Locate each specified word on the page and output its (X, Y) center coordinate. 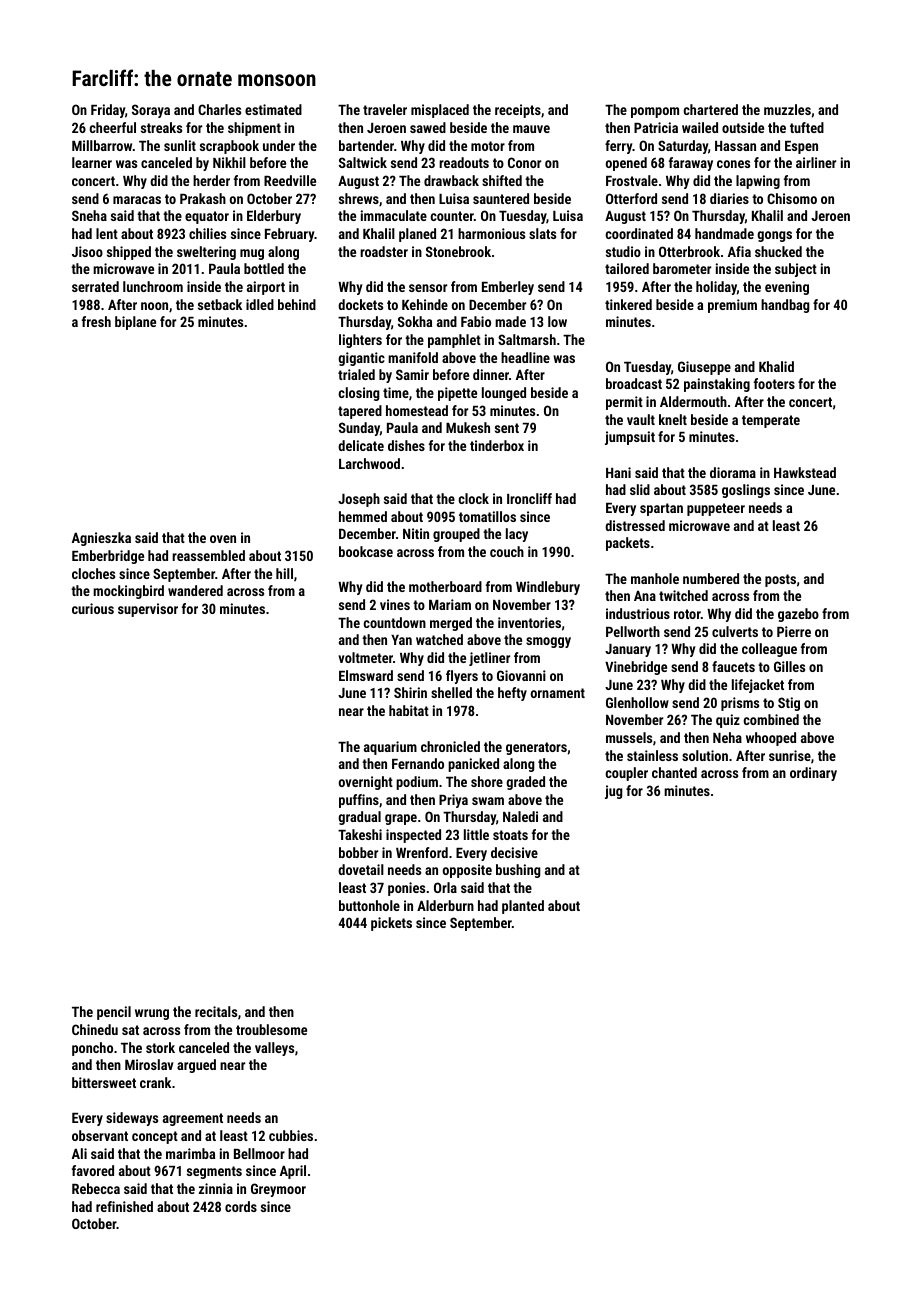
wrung (152, 1014)
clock (474, 498)
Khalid (776, 366)
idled (260, 304)
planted (523, 907)
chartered (711, 109)
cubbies (291, 1135)
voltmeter (365, 657)
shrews (359, 198)
